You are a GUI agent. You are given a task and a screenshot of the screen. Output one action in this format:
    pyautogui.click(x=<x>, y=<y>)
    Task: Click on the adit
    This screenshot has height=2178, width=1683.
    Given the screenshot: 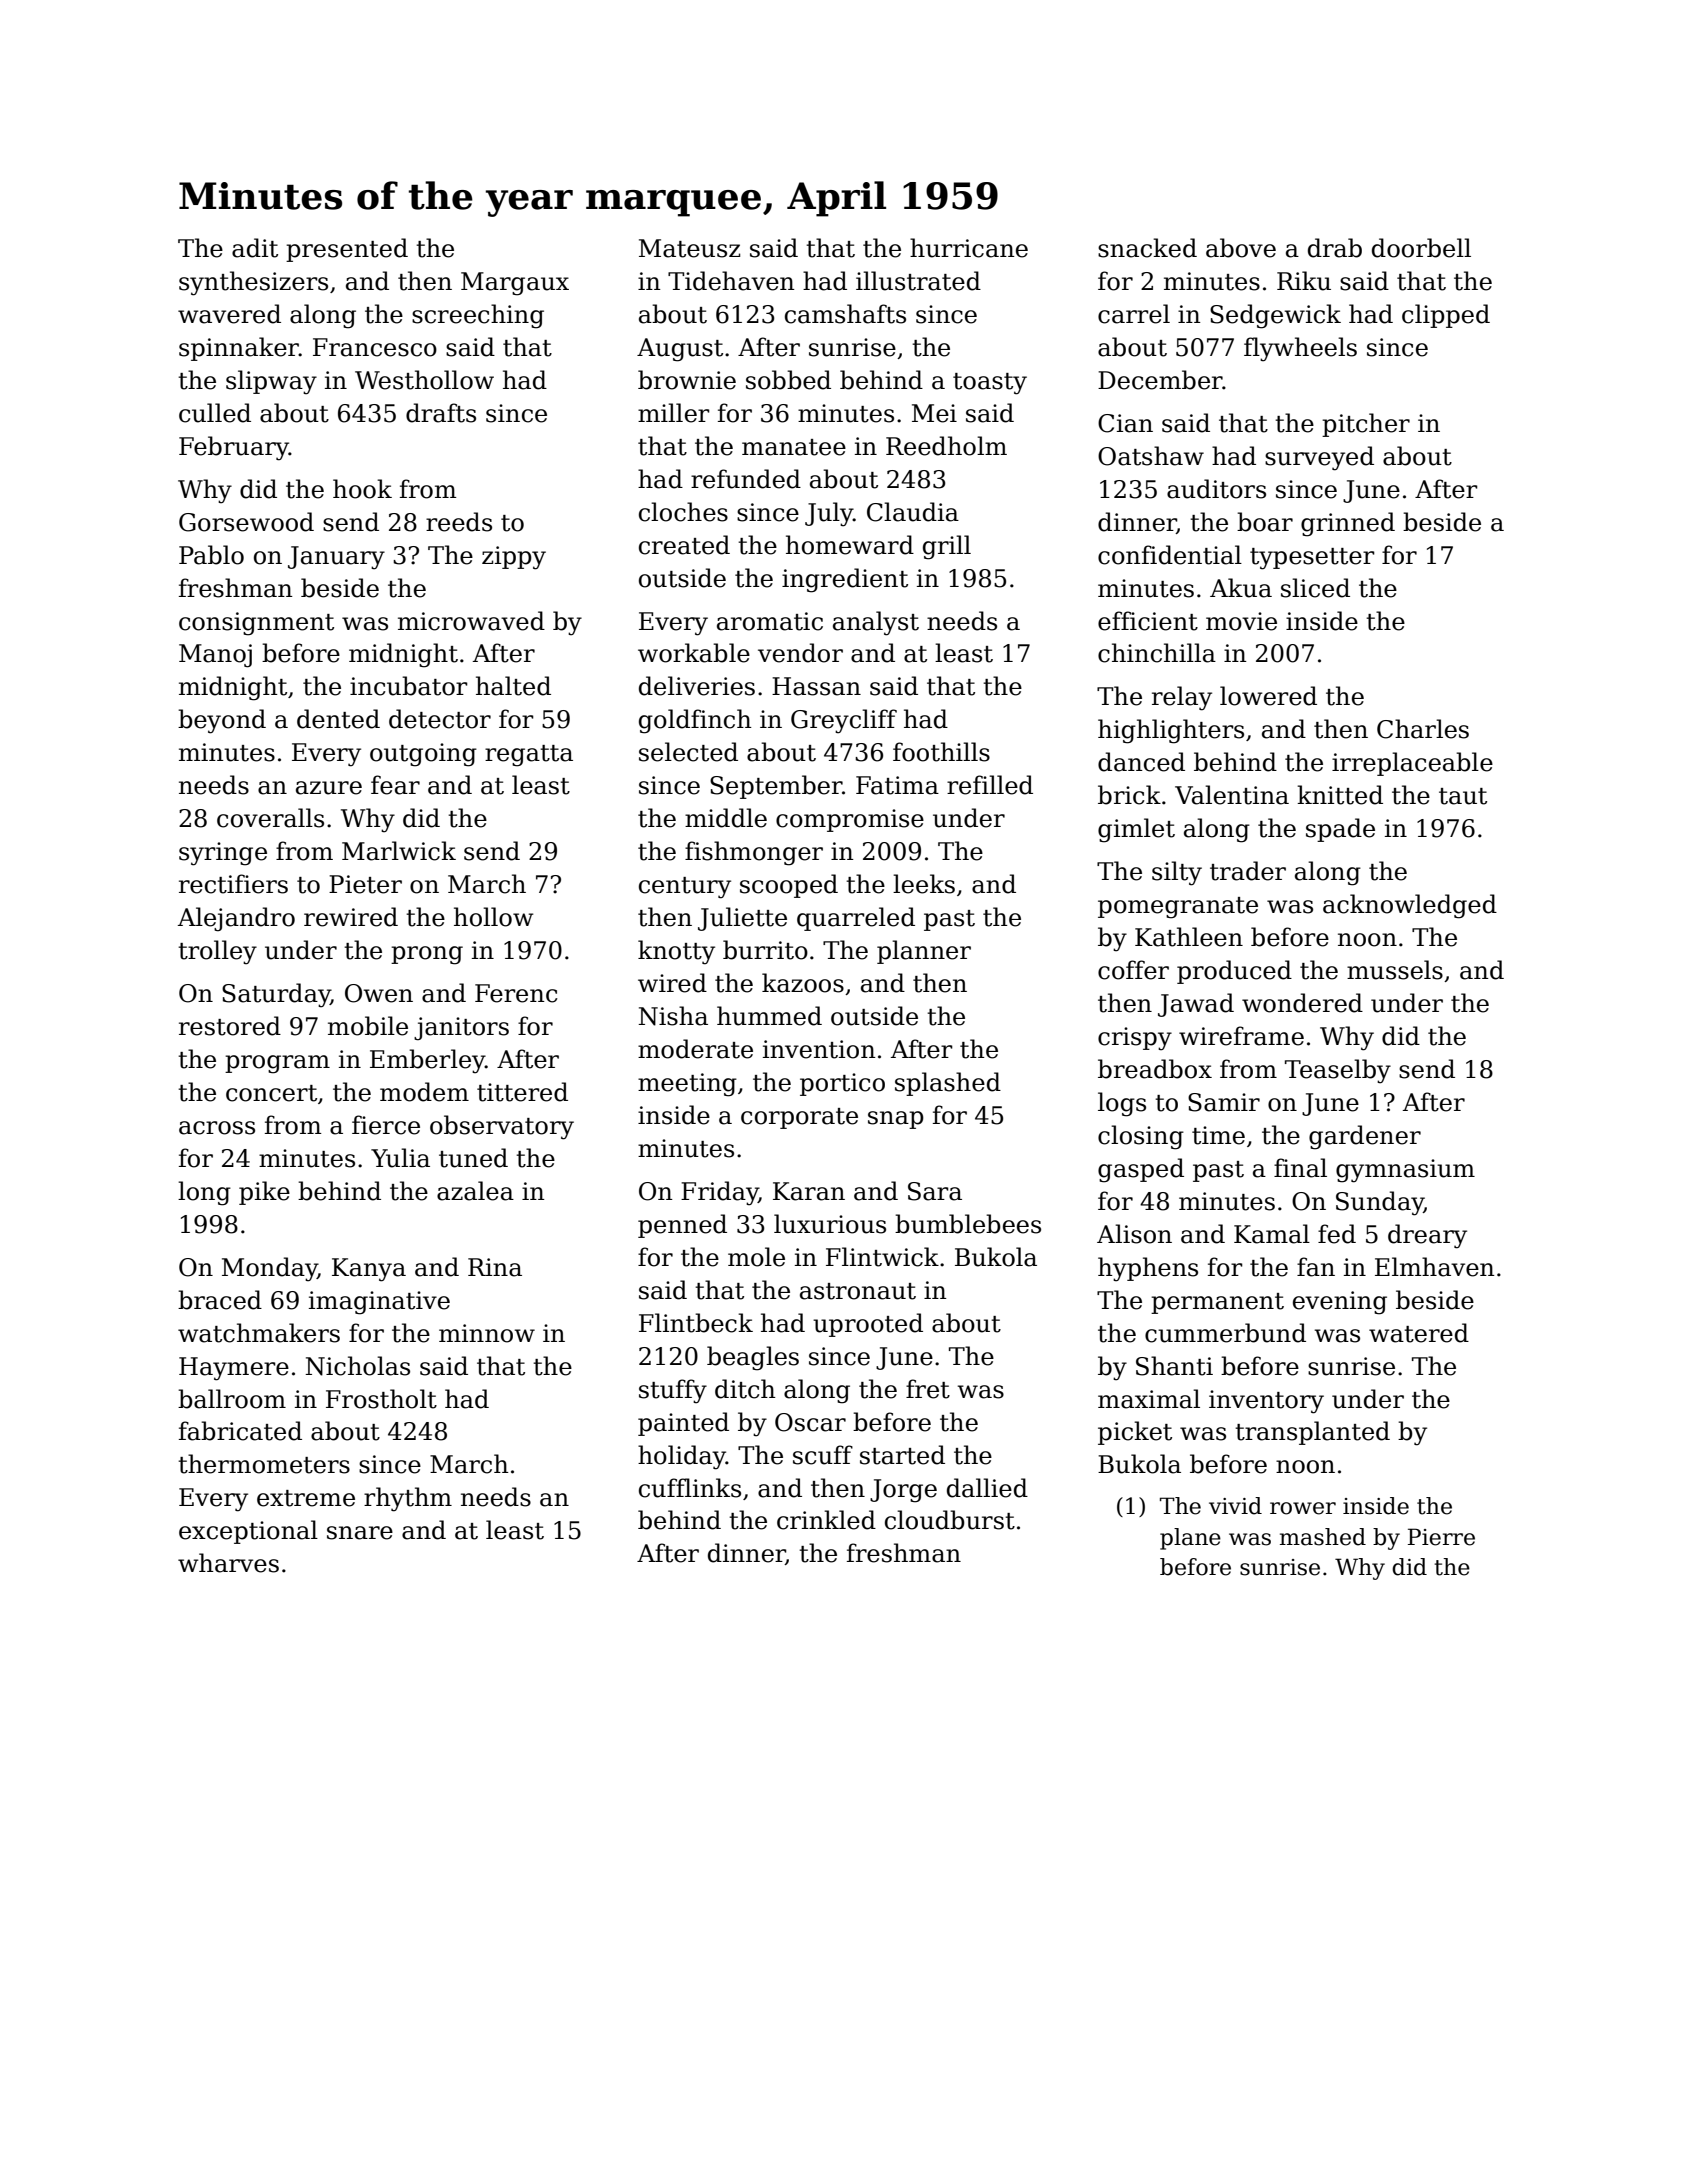 What is the action you would take?
    pyautogui.click(x=255, y=248)
